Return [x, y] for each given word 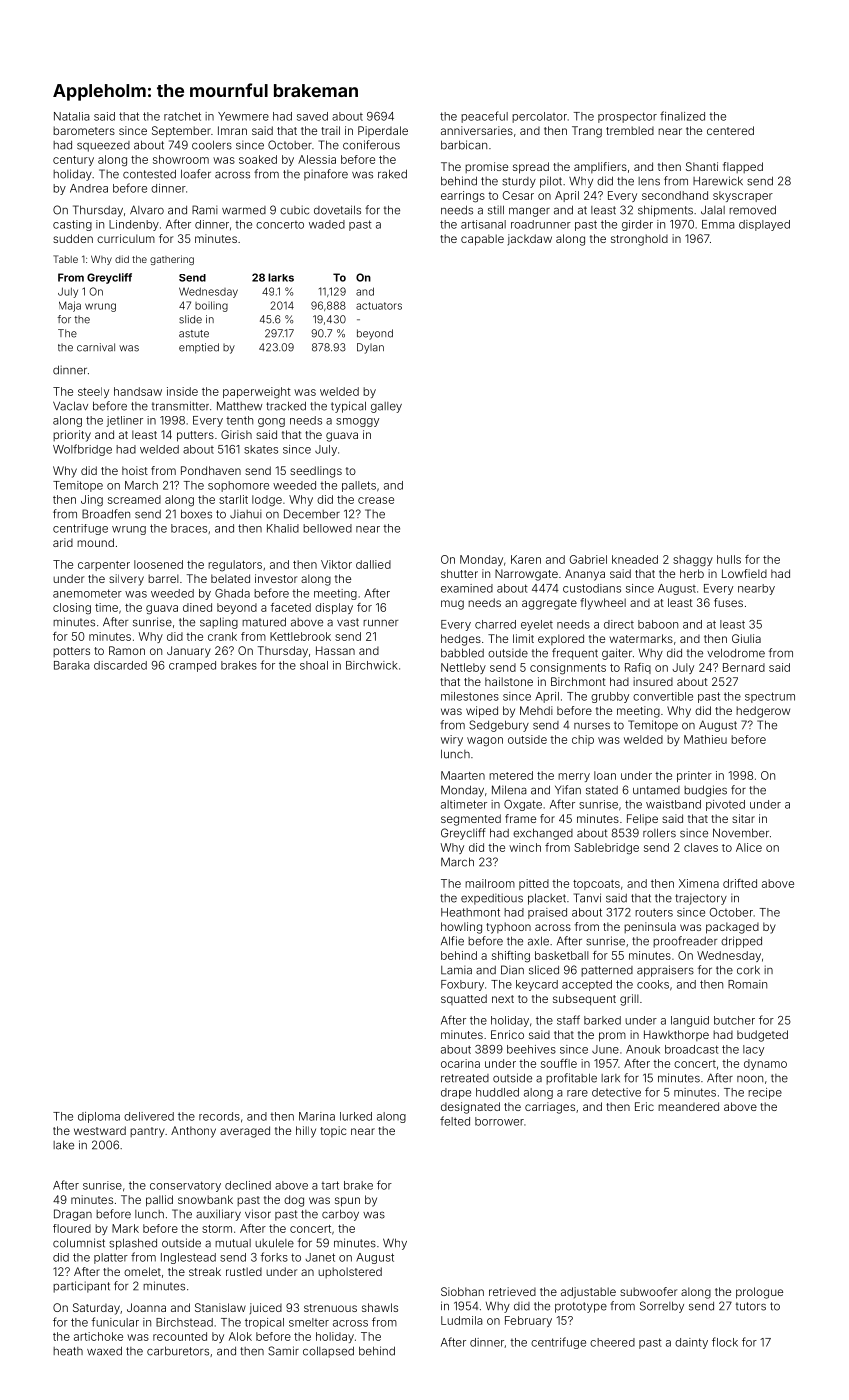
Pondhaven [211, 470]
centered [730, 130]
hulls [729, 559]
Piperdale [383, 131]
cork [748, 970]
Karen [526, 559]
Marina [317, 1116]
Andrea [89, 188]
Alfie [452, 941]
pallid [159, 1201]
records [219, 1116]
